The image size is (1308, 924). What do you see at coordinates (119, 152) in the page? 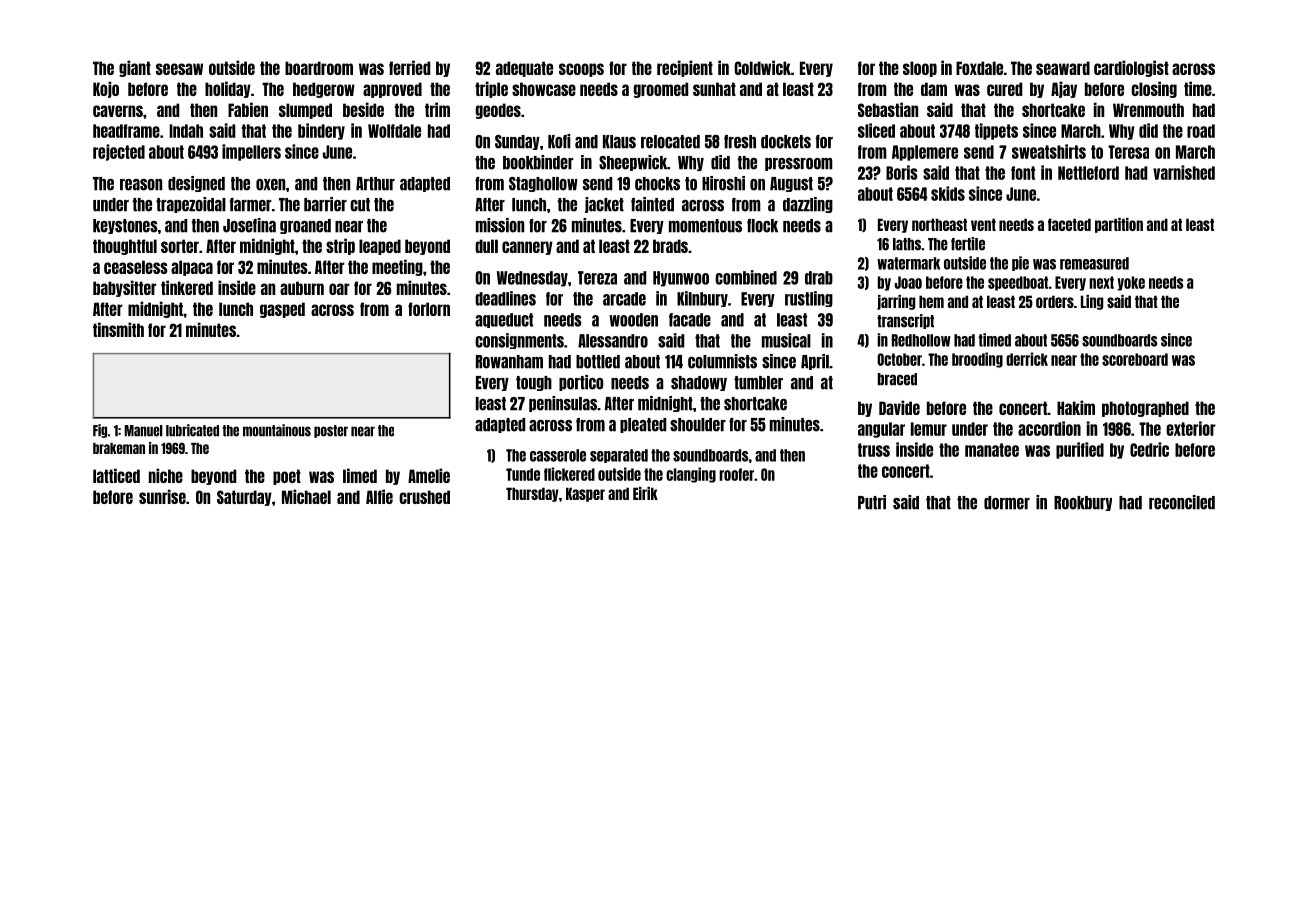
I see `rejected` at bounding box center [119, 152].
